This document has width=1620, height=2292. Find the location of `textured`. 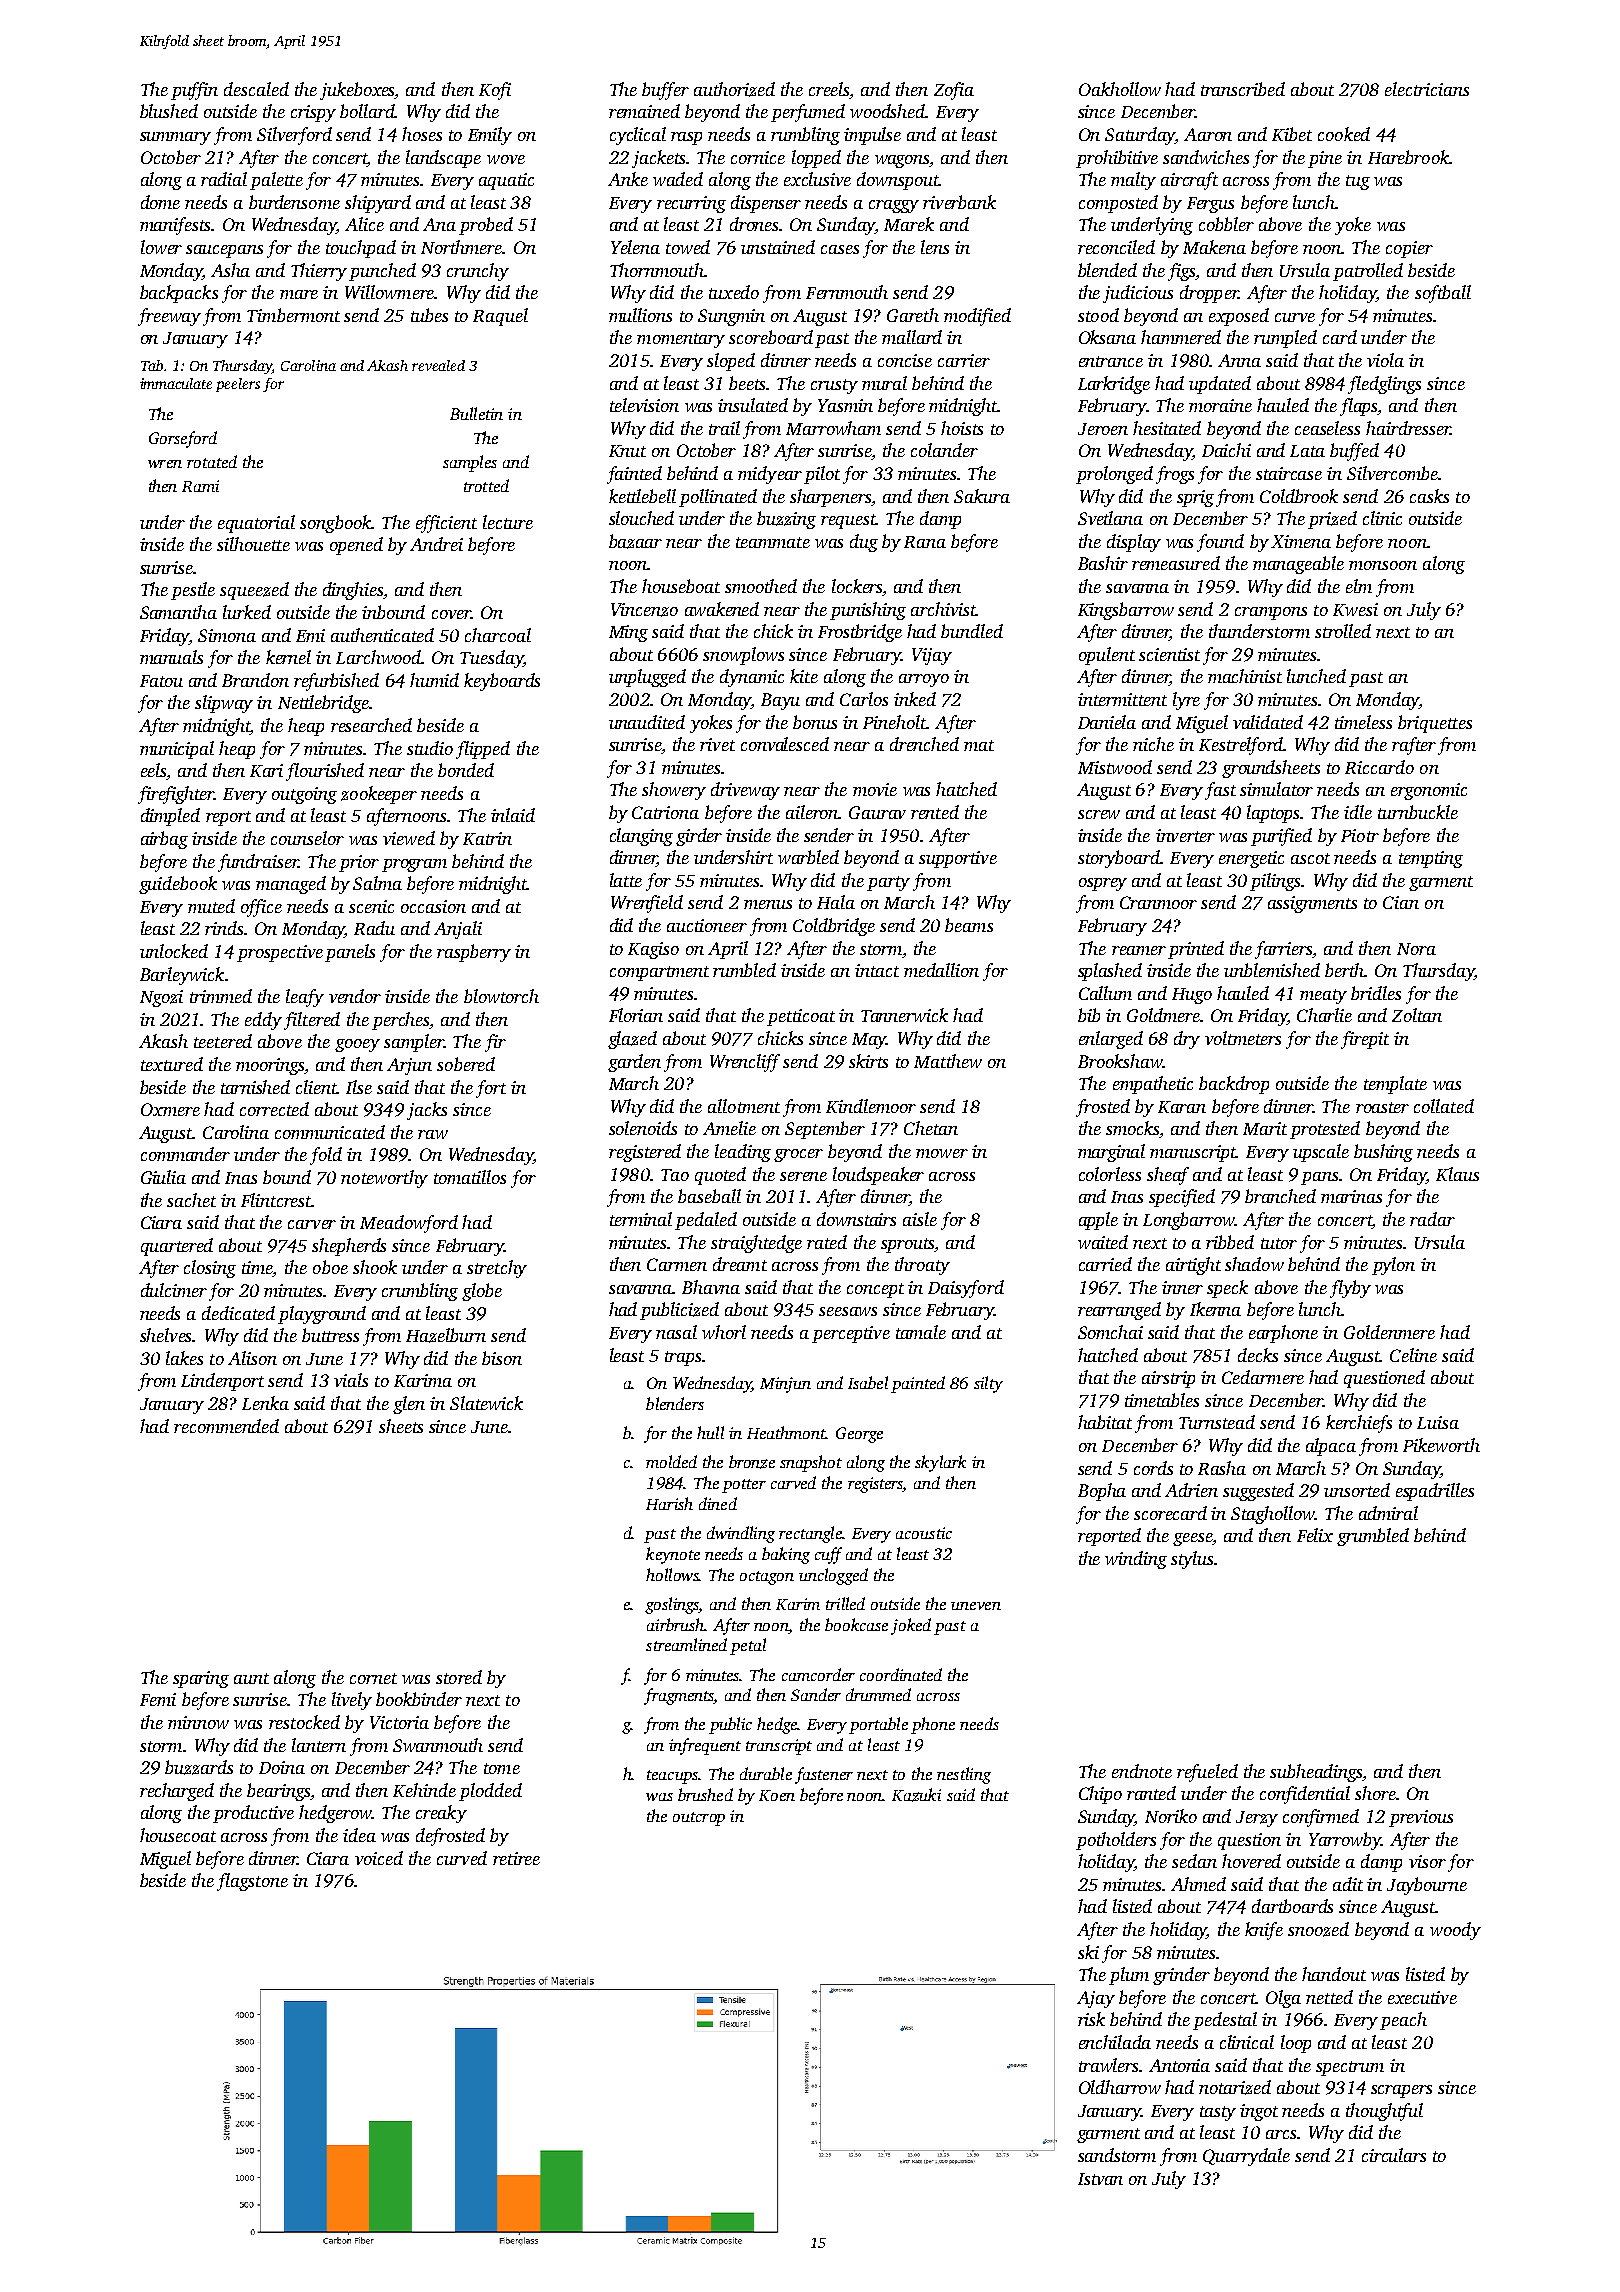

textured is located at coordinates (172, 1064).
